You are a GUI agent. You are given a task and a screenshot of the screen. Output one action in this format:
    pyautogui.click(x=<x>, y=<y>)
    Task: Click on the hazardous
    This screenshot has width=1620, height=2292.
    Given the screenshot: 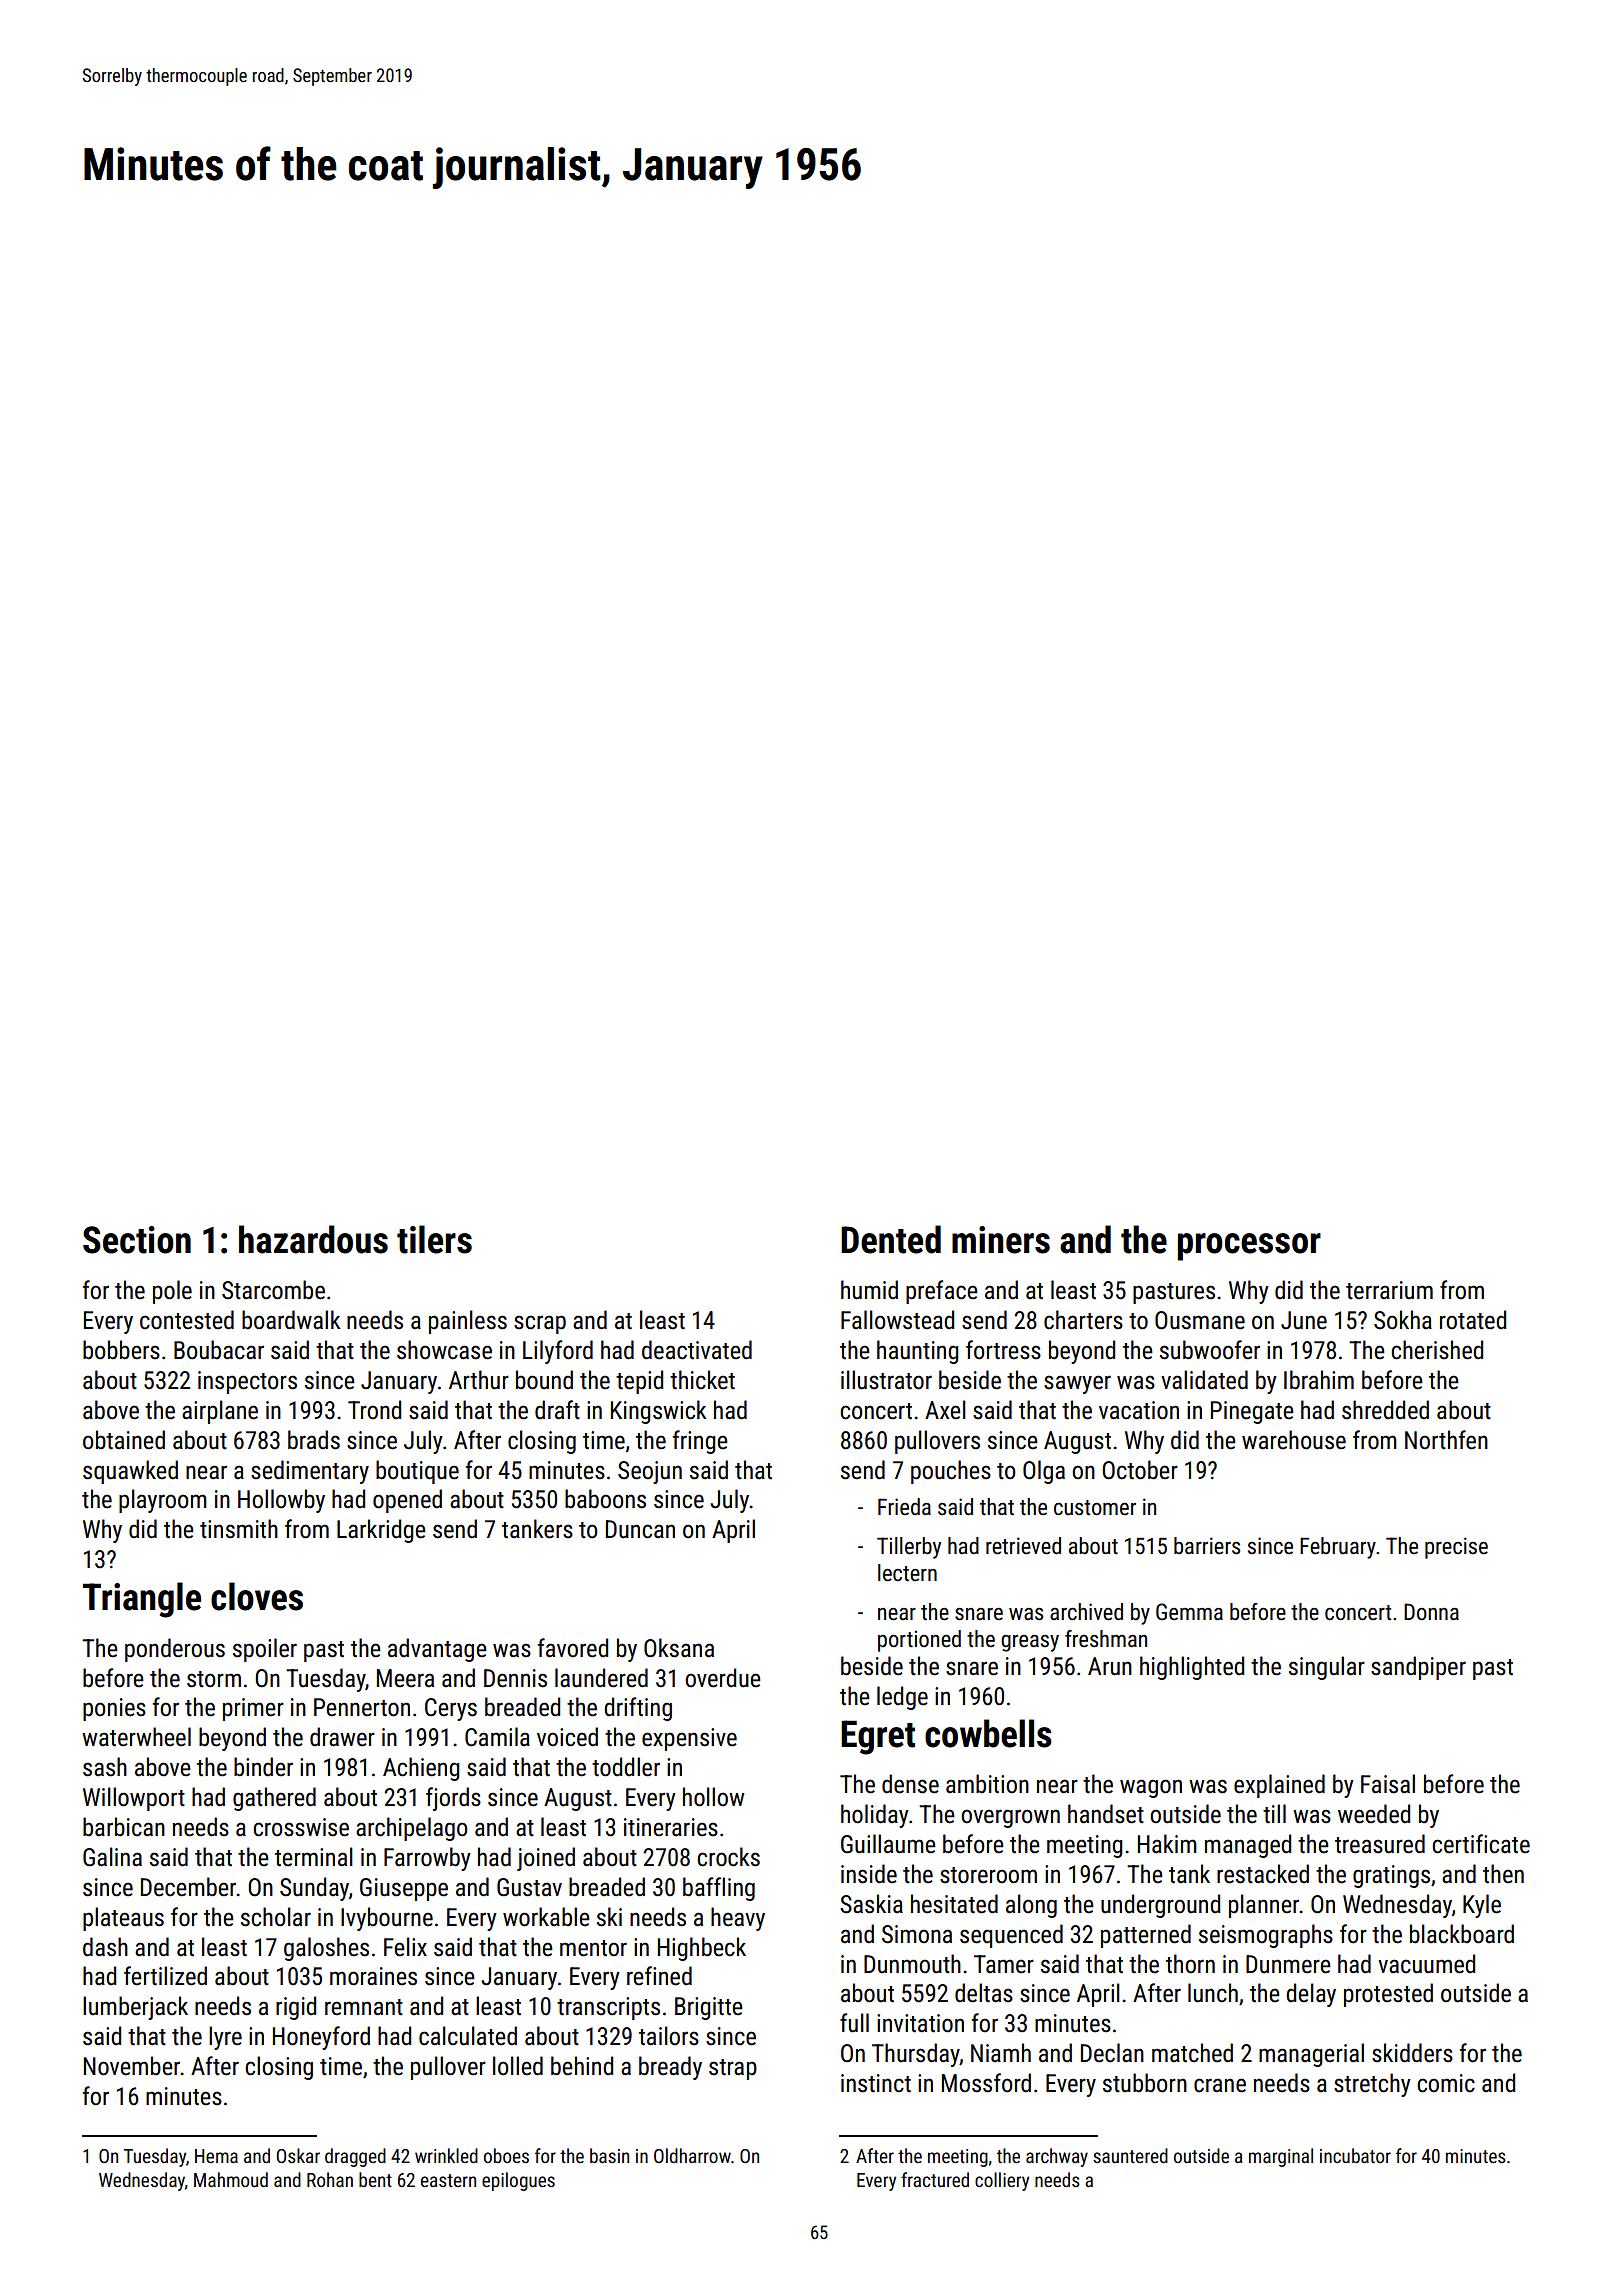 What is the action you would take?
    pyautogui.click(x=313, y=1239)
